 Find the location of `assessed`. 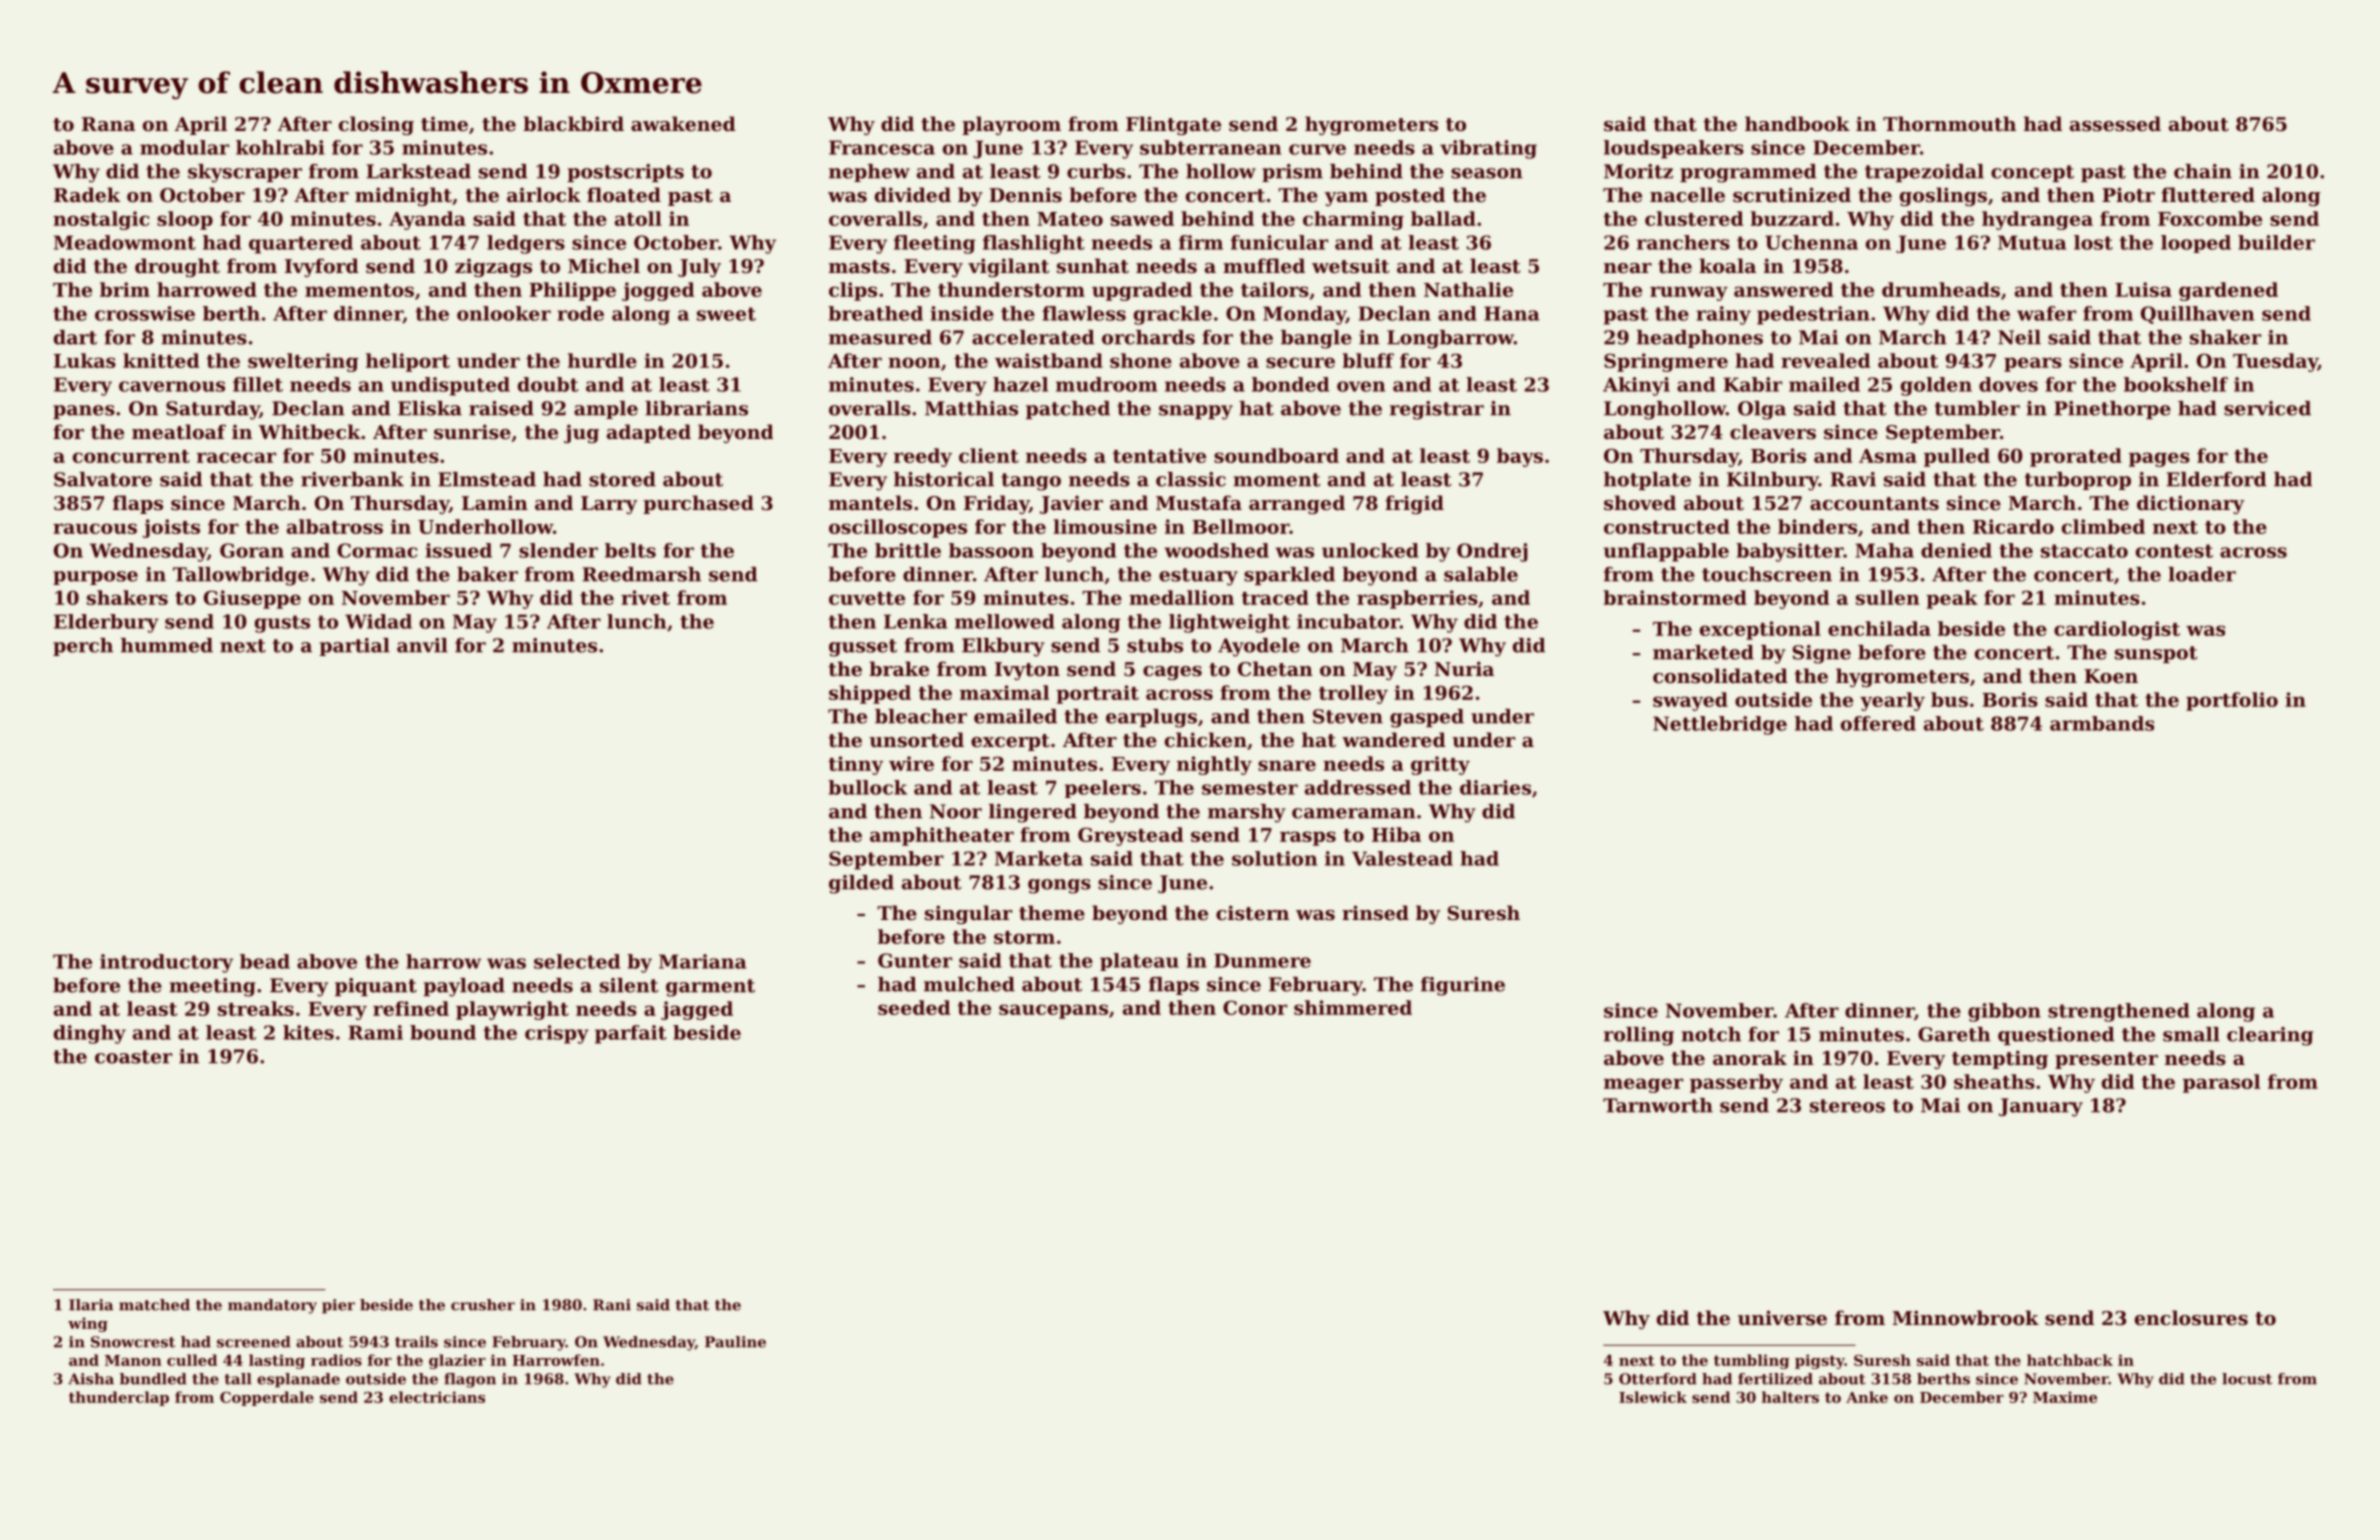

assessed is located at coordinates (2115, 124).
